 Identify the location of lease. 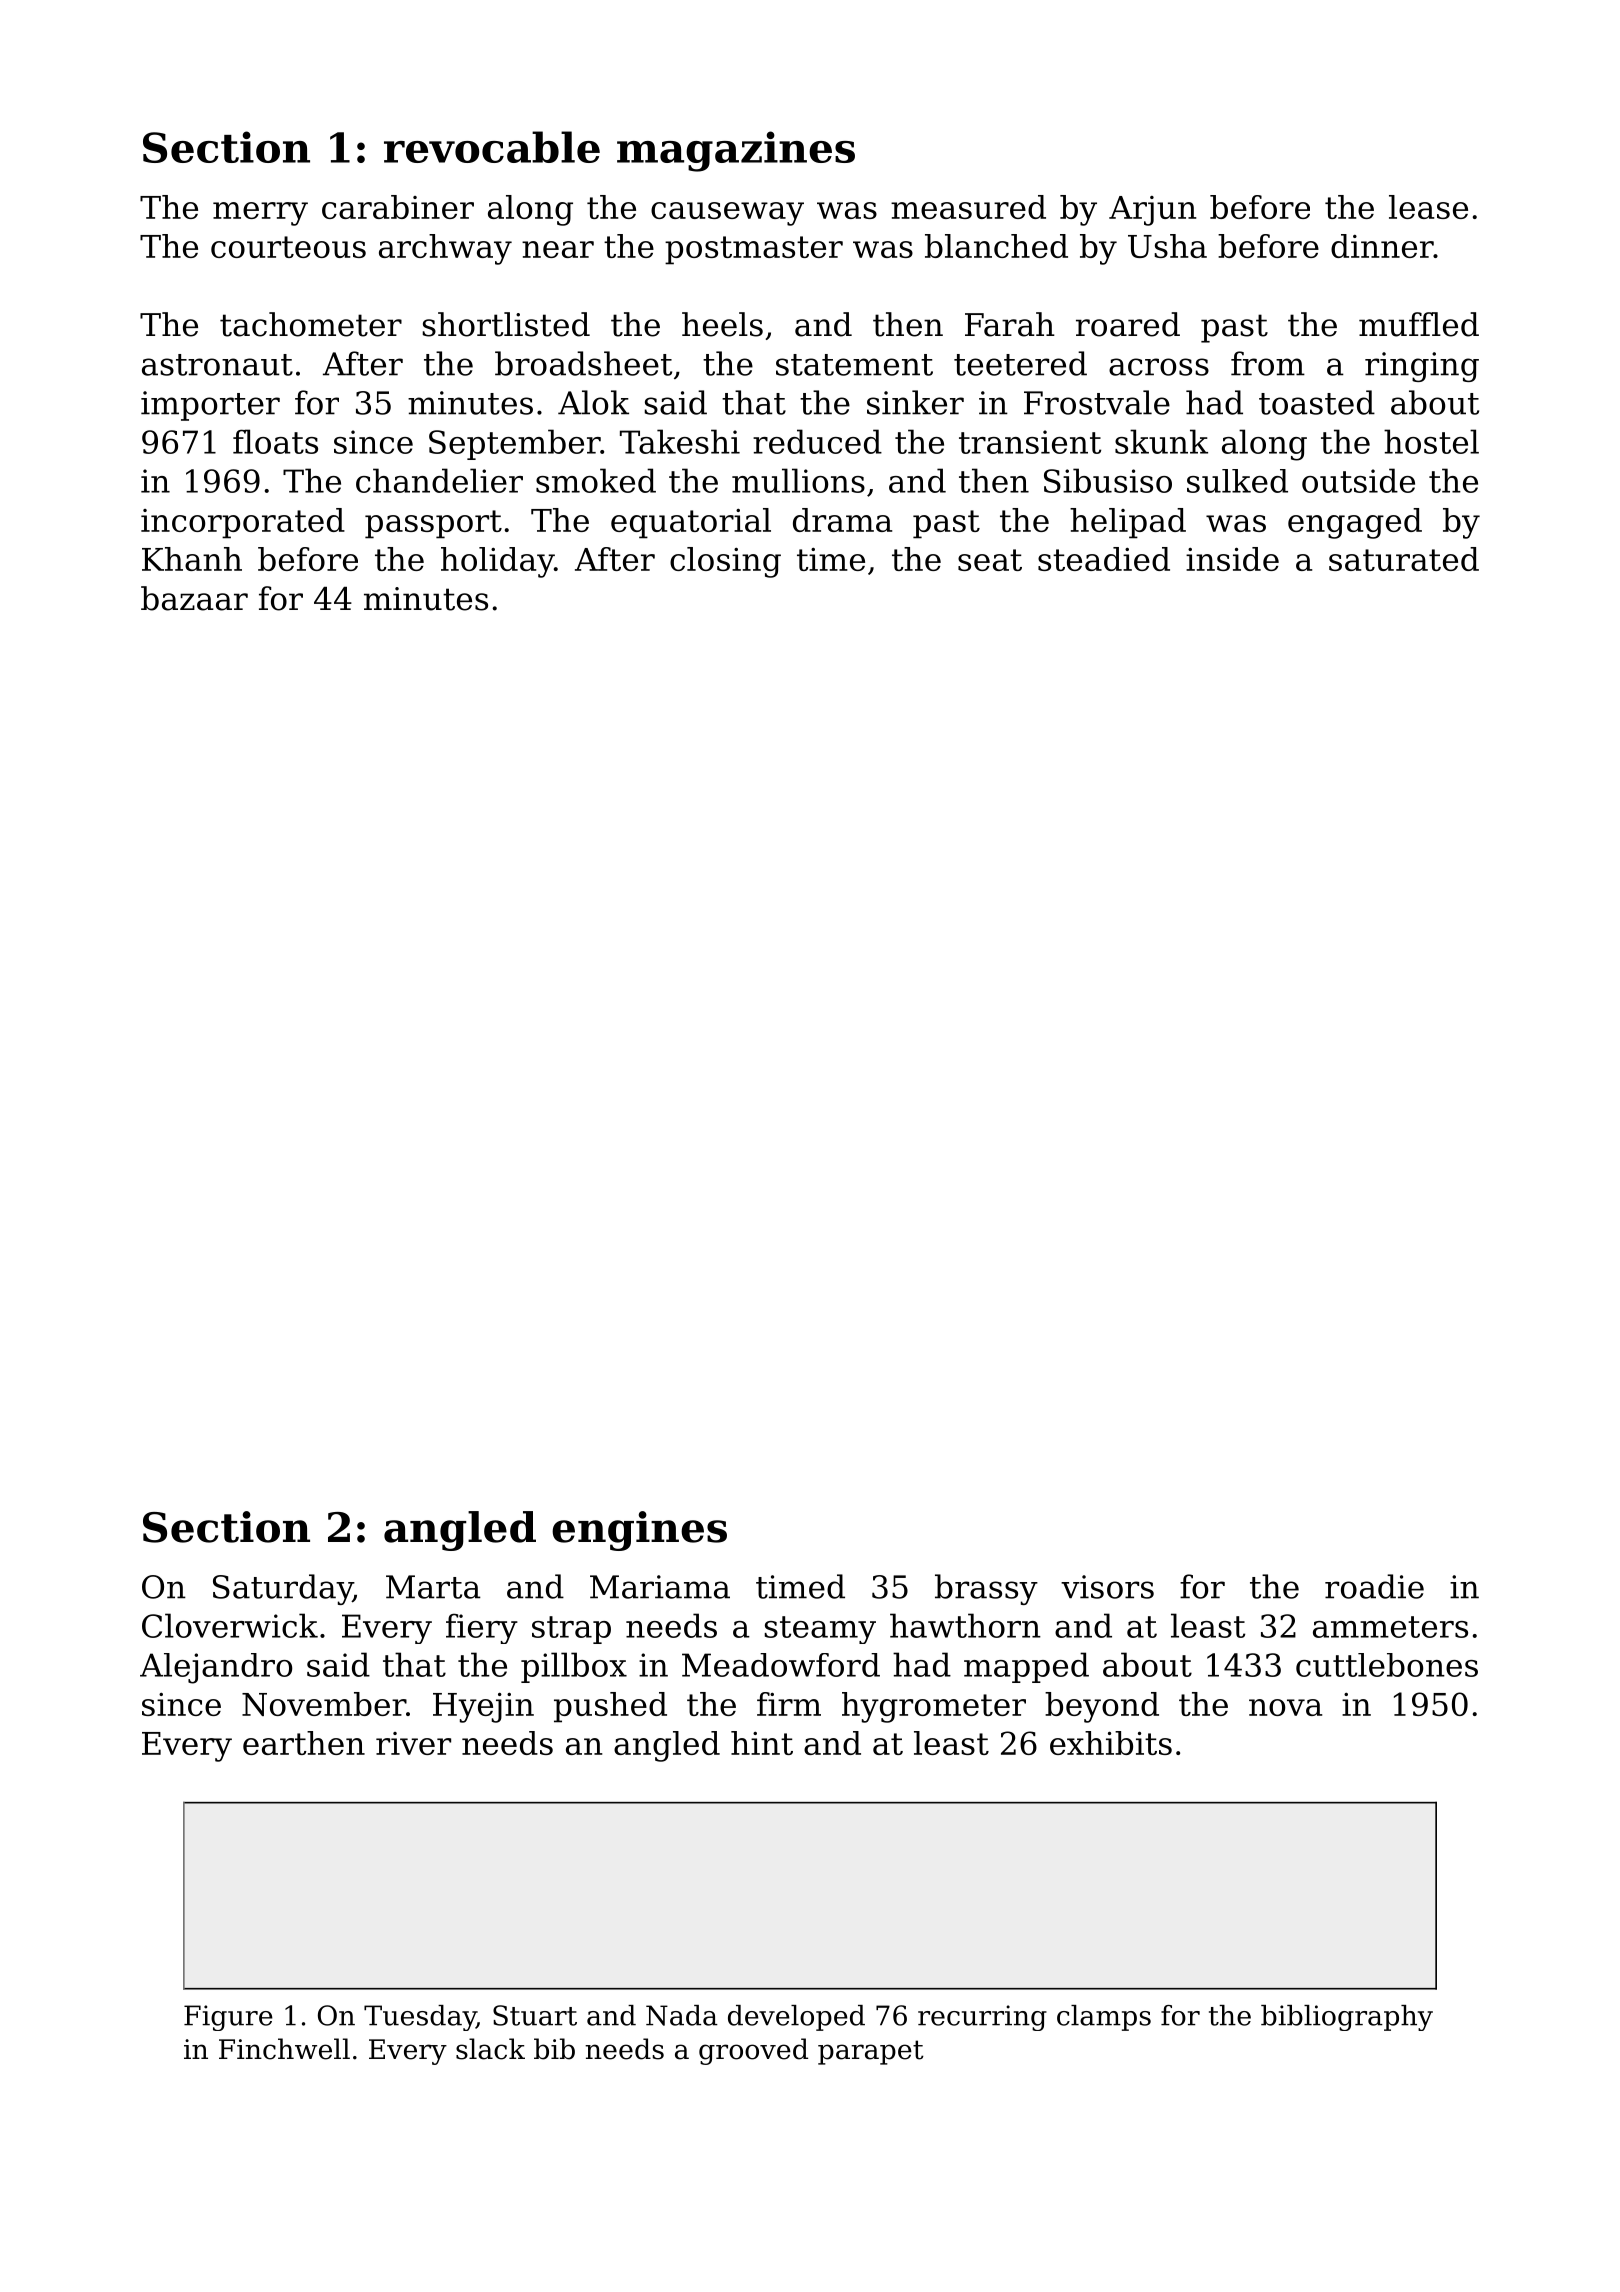
(1428, 207).
